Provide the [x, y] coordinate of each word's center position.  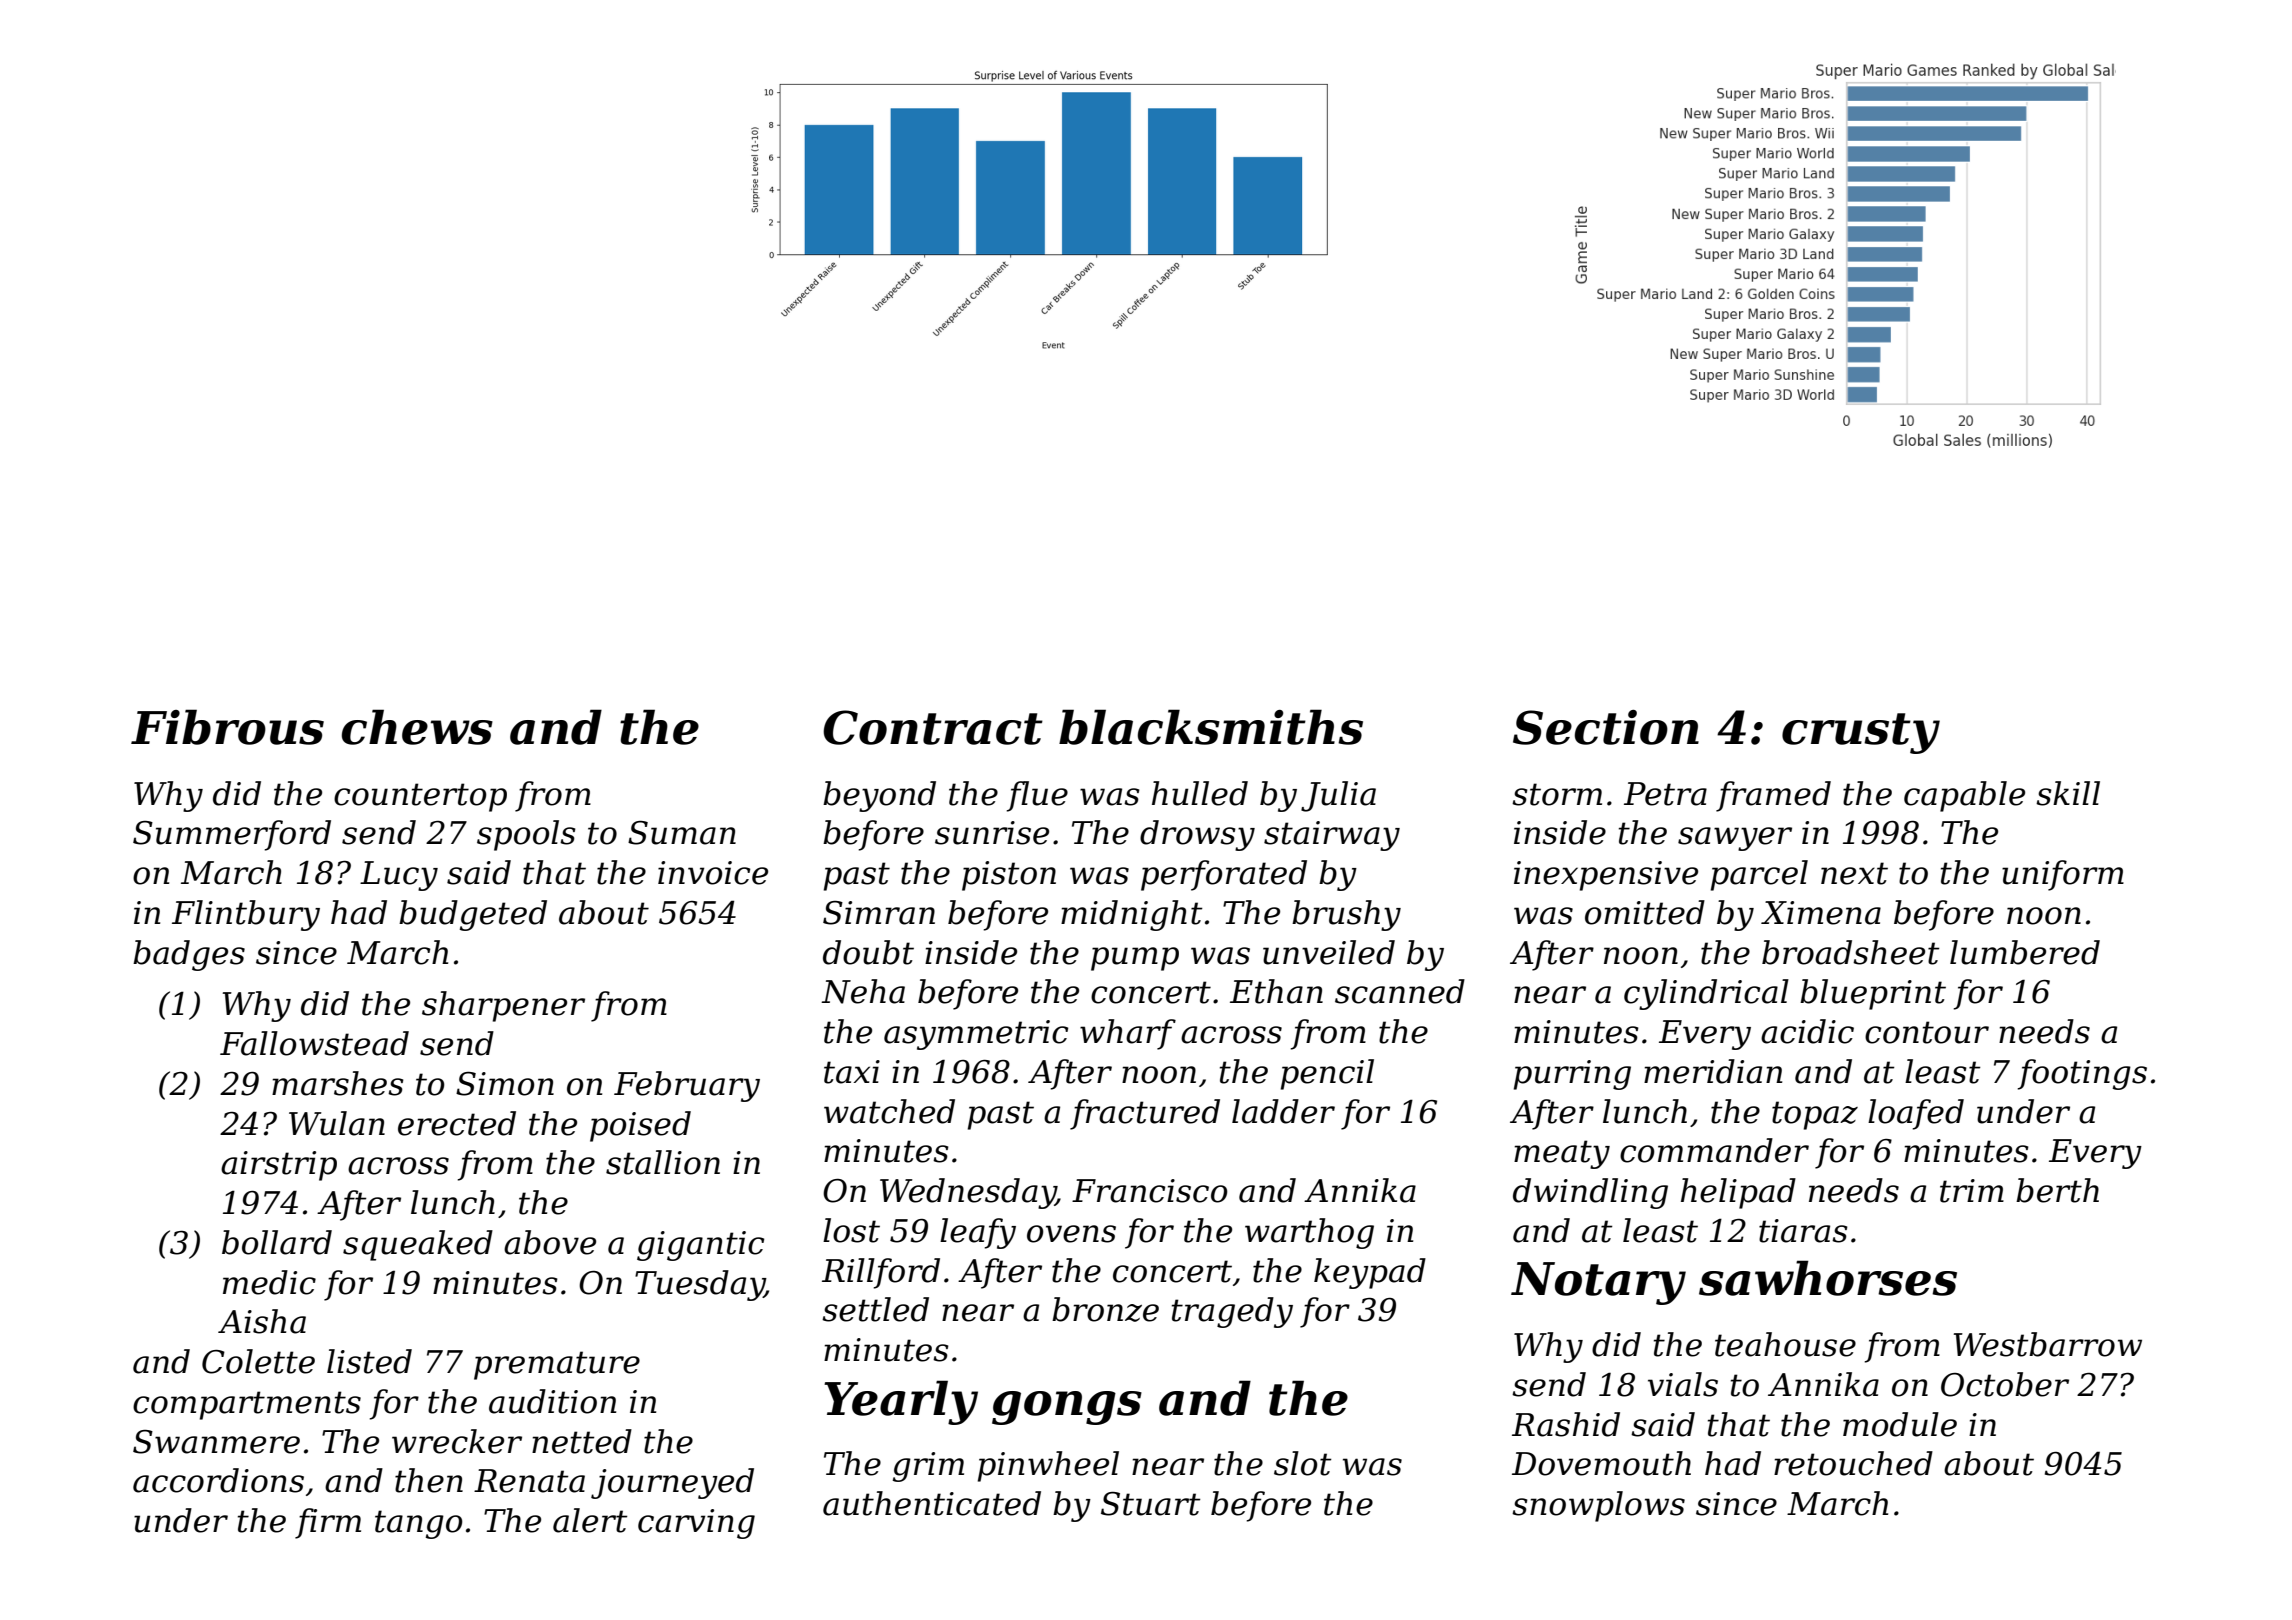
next [1854, 873]
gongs [1067, 1408]
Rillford [881, 1273]
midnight [1131, 915]
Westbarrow [2048, 1344]
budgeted [473, 915]
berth [2057, 1190]
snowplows [1598, 1506]
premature [557, 1365]
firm [328, 1523]
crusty [1861, 733]
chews [417, 727]
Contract [933, 727]
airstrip [279, 1166]
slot [1302, 1463]
